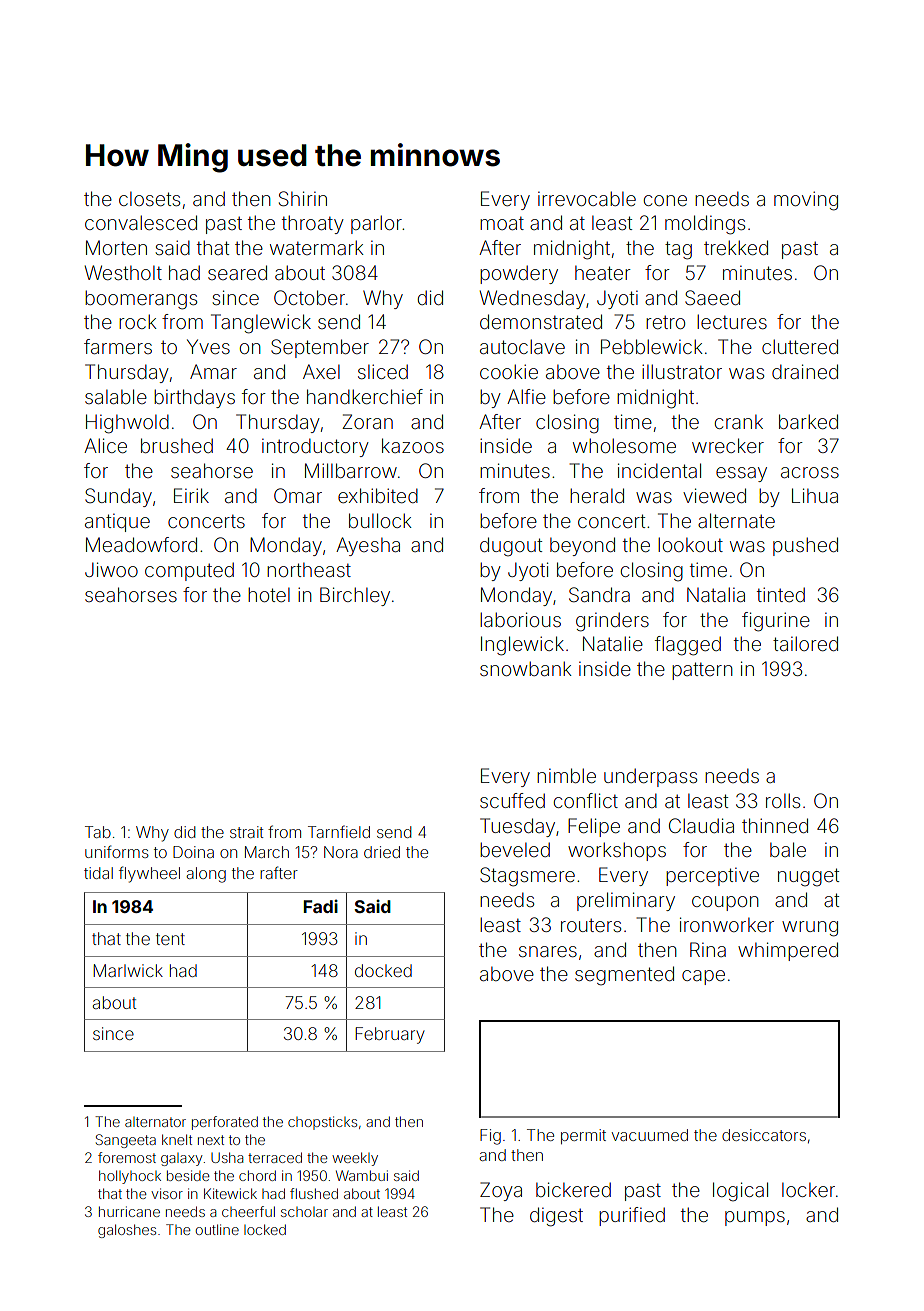 The height and width of the screenshot is (1311, 924). What do you see at coordinates (225, 1123) in the screenshot?
I see `perforated` at bounding box center [225, 1123].
